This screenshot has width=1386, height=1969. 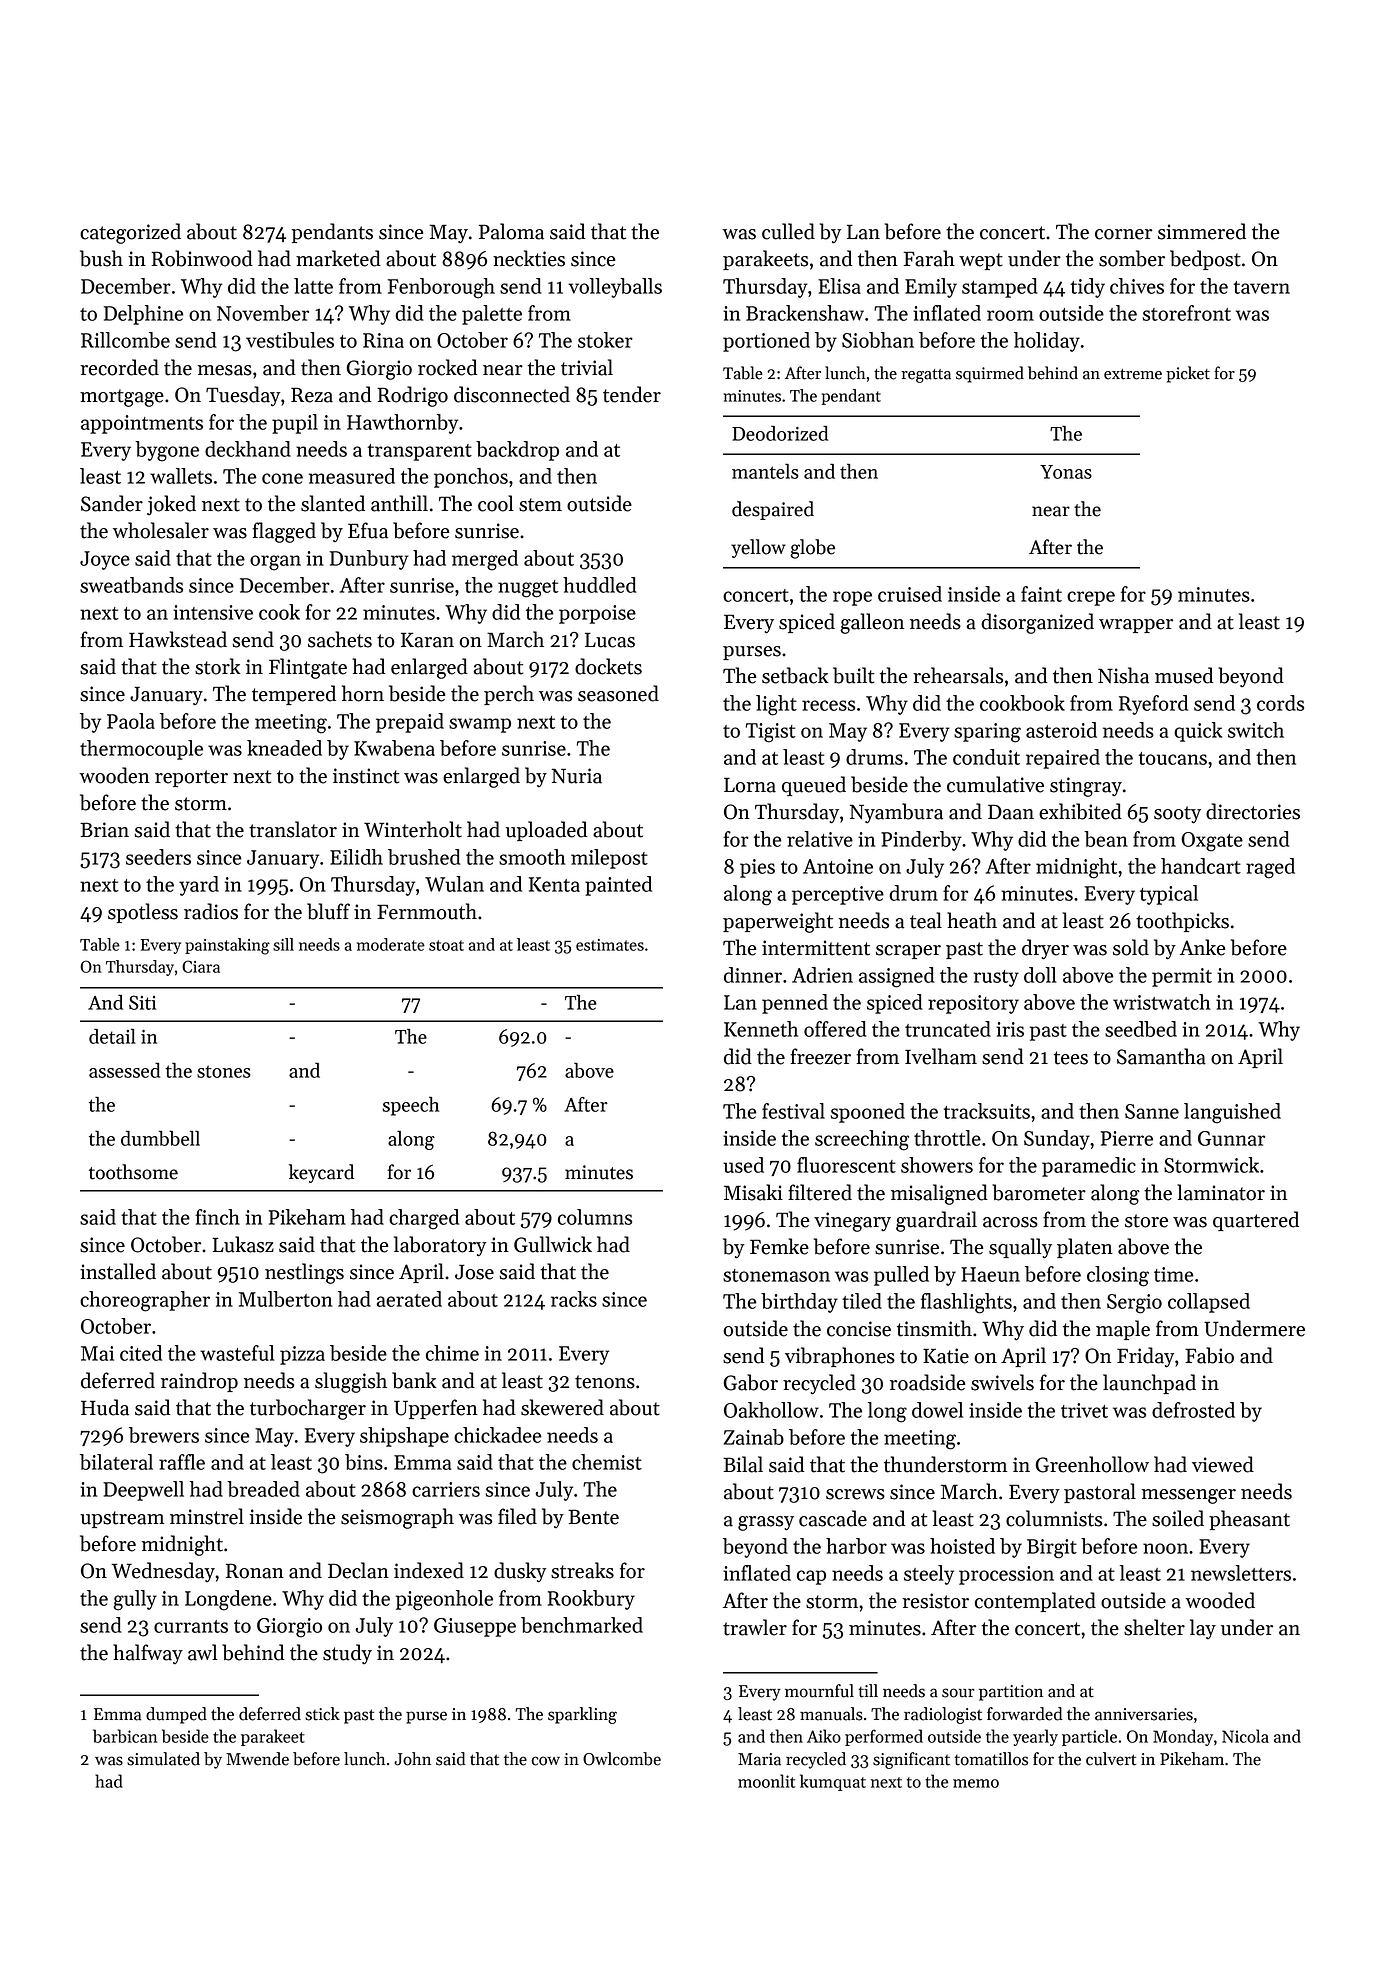 What do you see at coordinates (1136, 626) in the screenshot?
I see `wrapper` at bounding box center [1136, 626].
